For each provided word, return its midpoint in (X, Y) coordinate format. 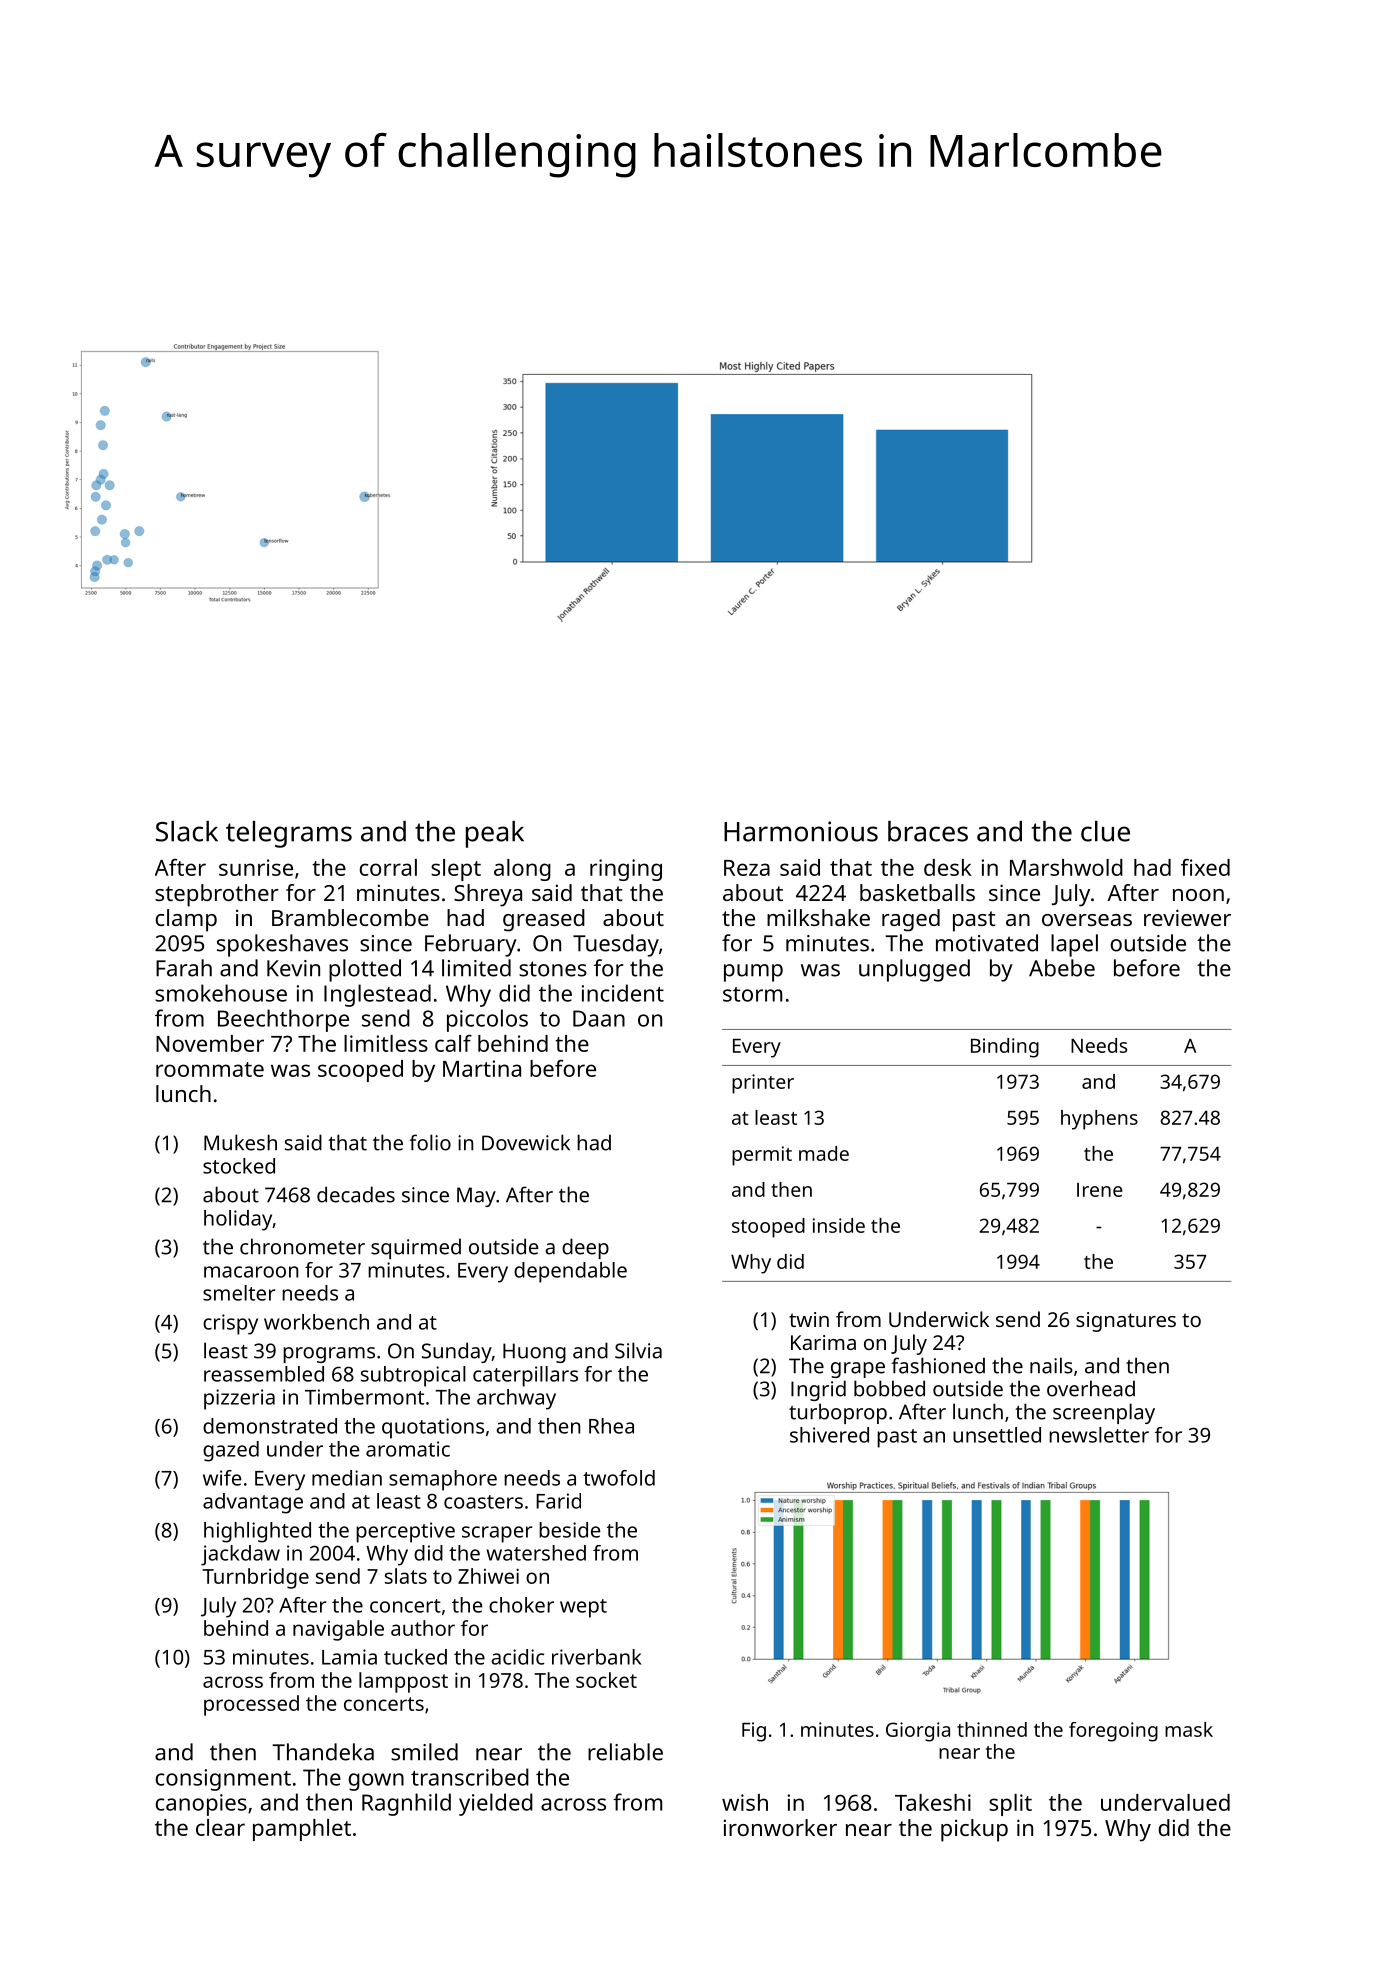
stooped (768, 1228)
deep (585, 1248)
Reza (747, 868)
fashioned (938, 1365)
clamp (186, 920)
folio (430, 1142)
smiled (424, 1752)
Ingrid (818, 1390)
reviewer (1187, 917)
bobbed (889, 1388)
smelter (239, 1293)
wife (222, 1478)
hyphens (1099, 1120)
